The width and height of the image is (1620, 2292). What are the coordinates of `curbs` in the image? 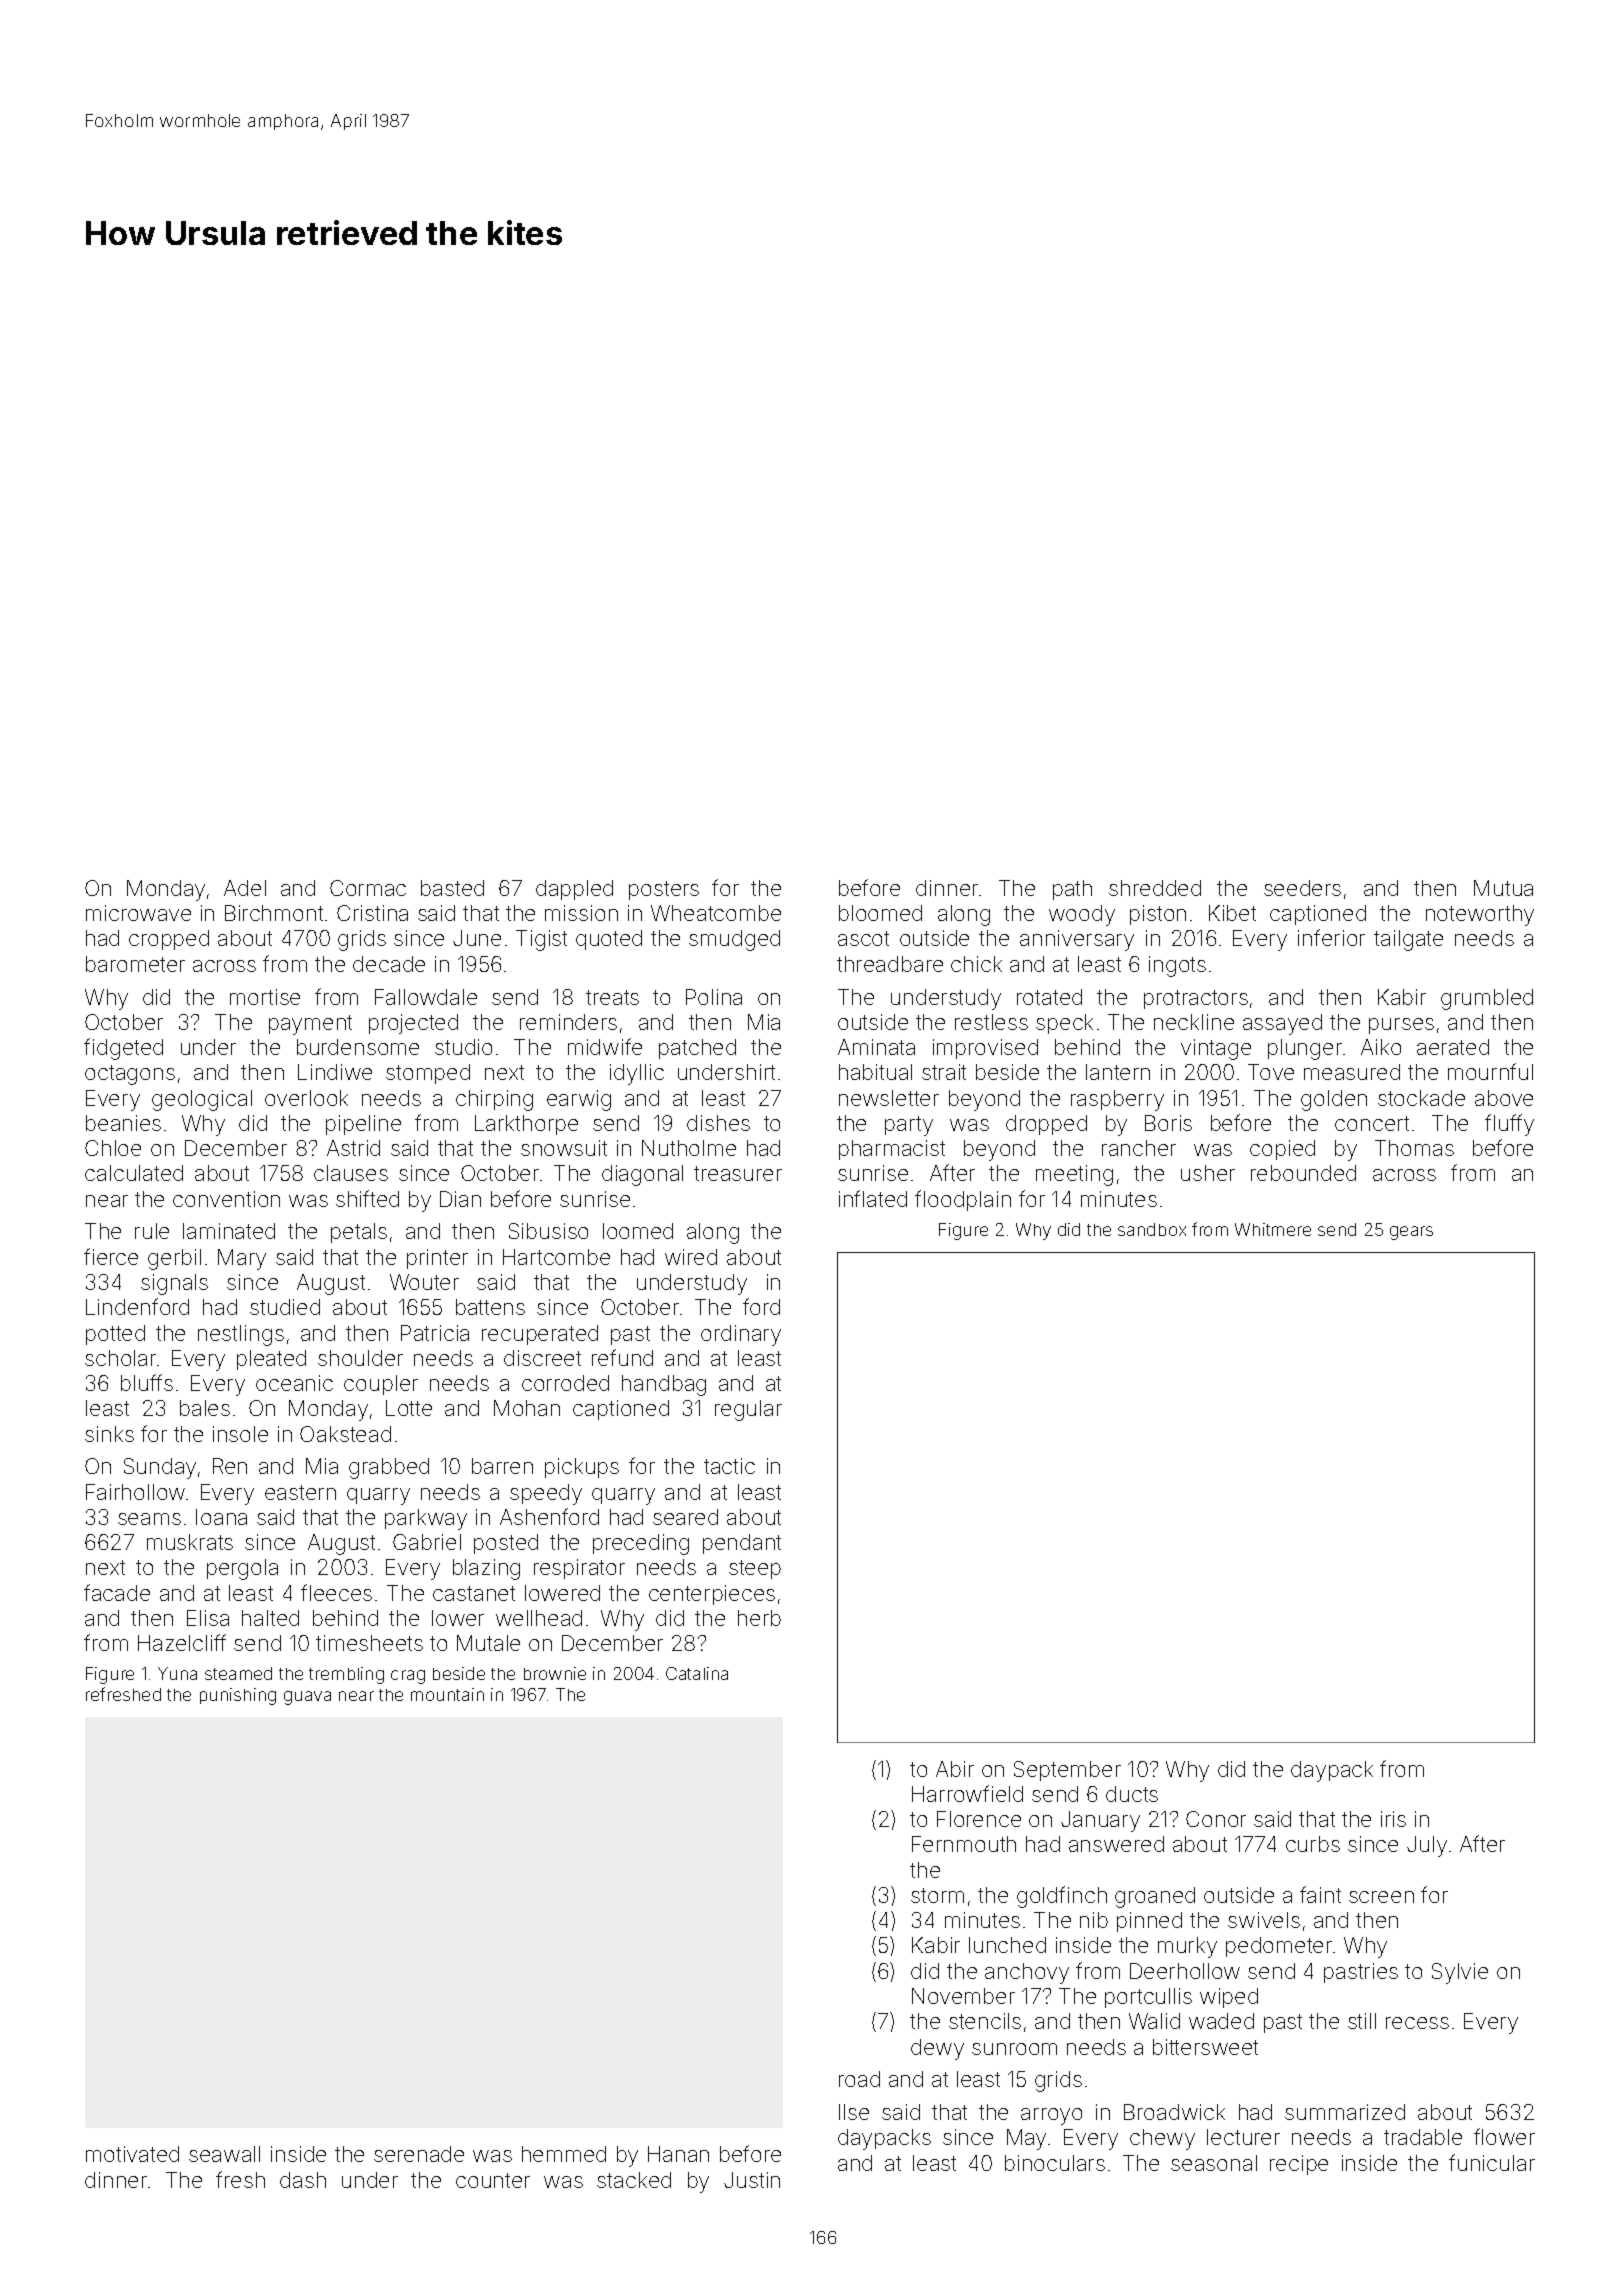 It's located at (1313, 1844).
